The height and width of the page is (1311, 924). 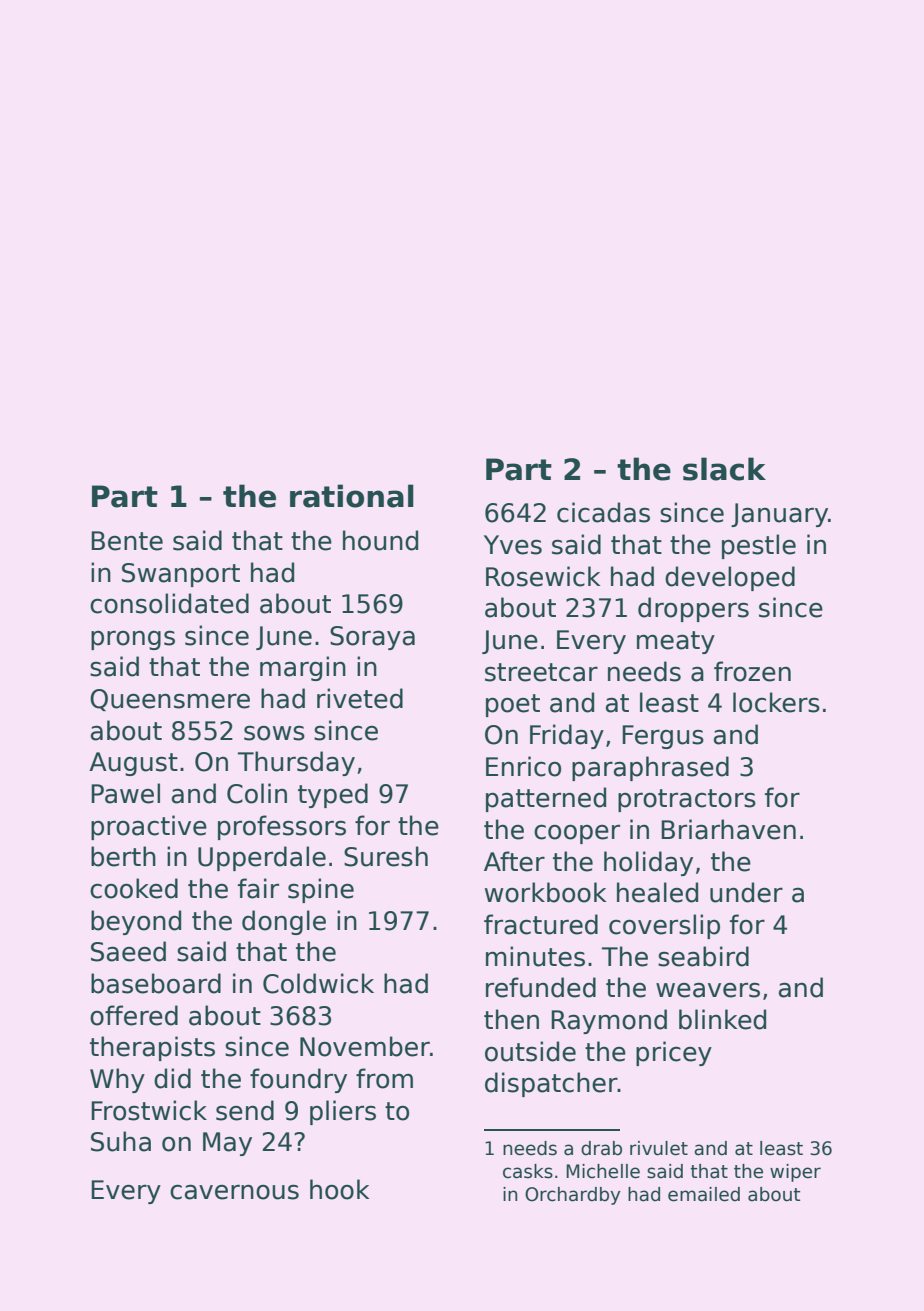 I want to click on blinked, so click(x=722, y=1019).
